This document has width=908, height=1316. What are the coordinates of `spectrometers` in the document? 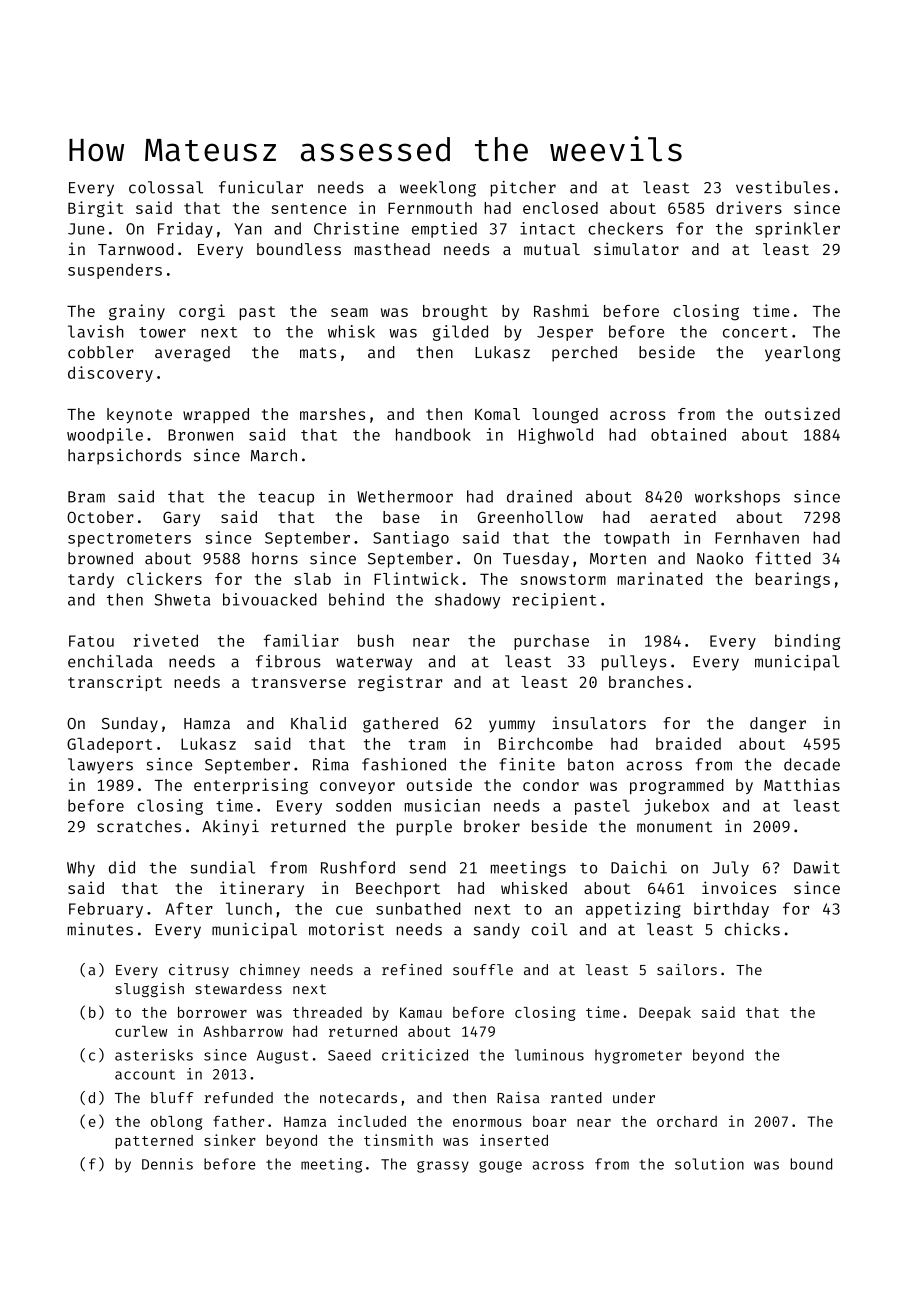 It's located at (129, 540).
